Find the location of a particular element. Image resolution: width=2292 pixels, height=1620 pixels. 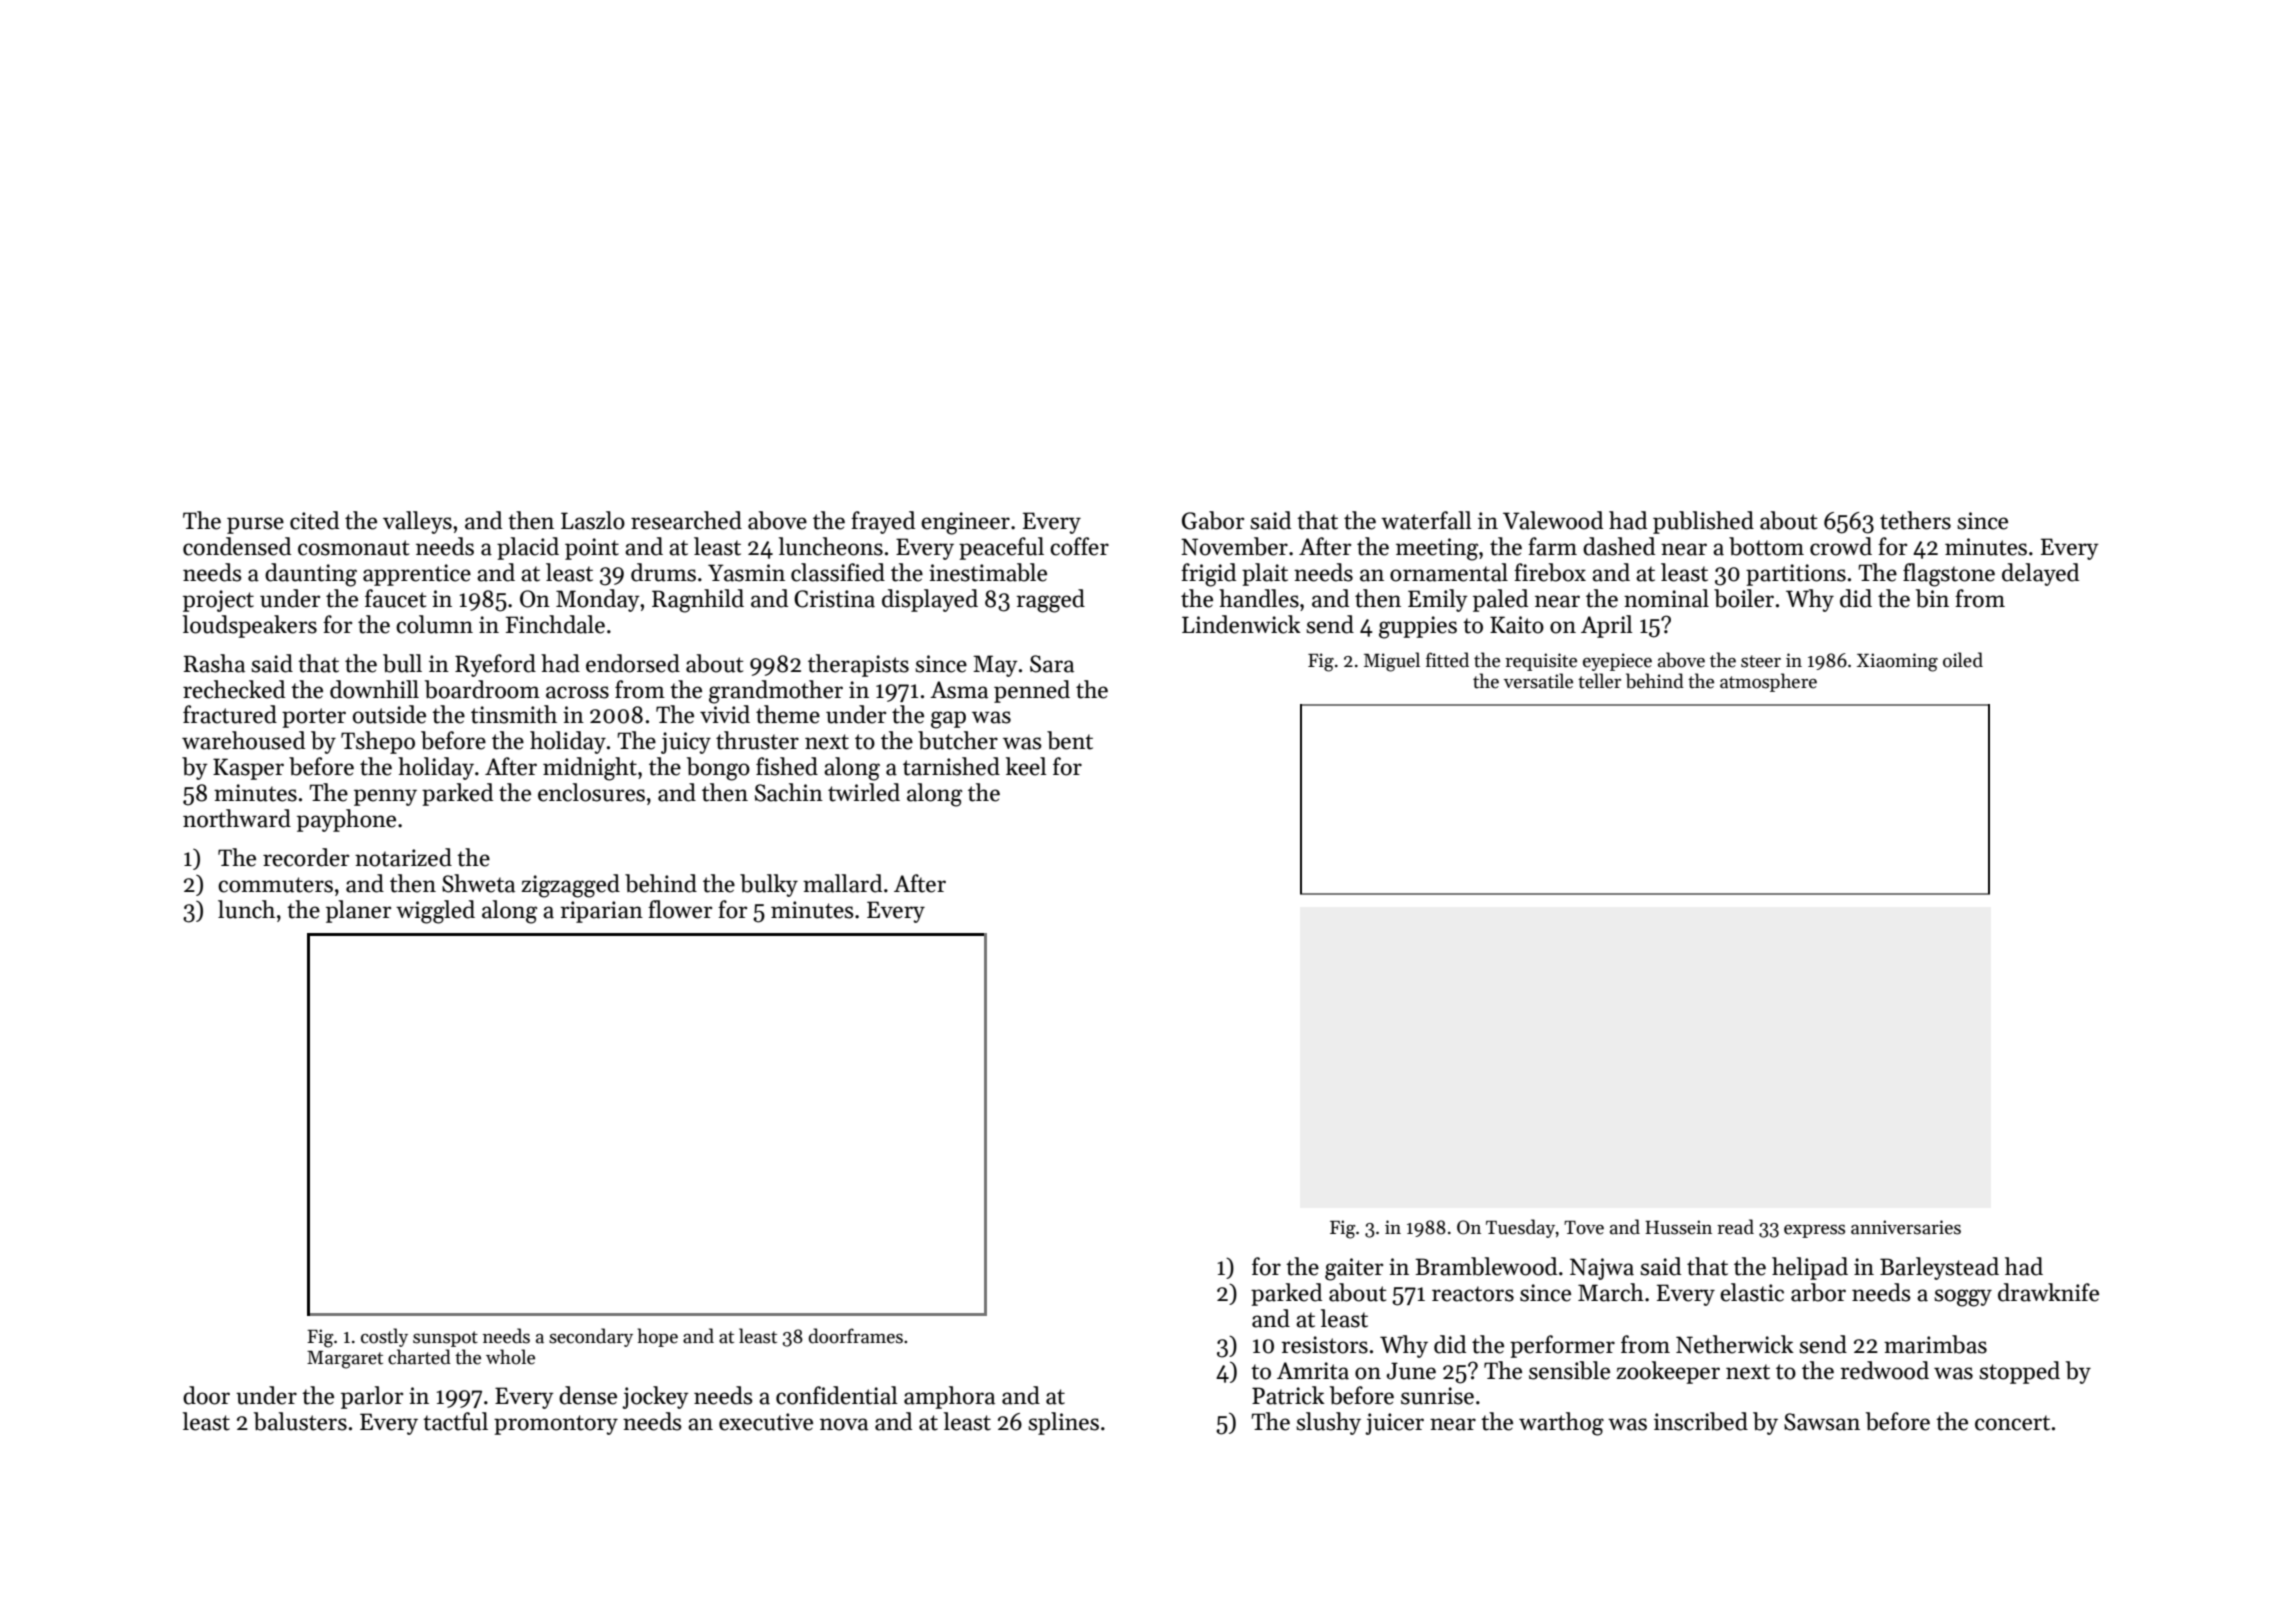

Hussein is located at coordinates (1678, 1227).
